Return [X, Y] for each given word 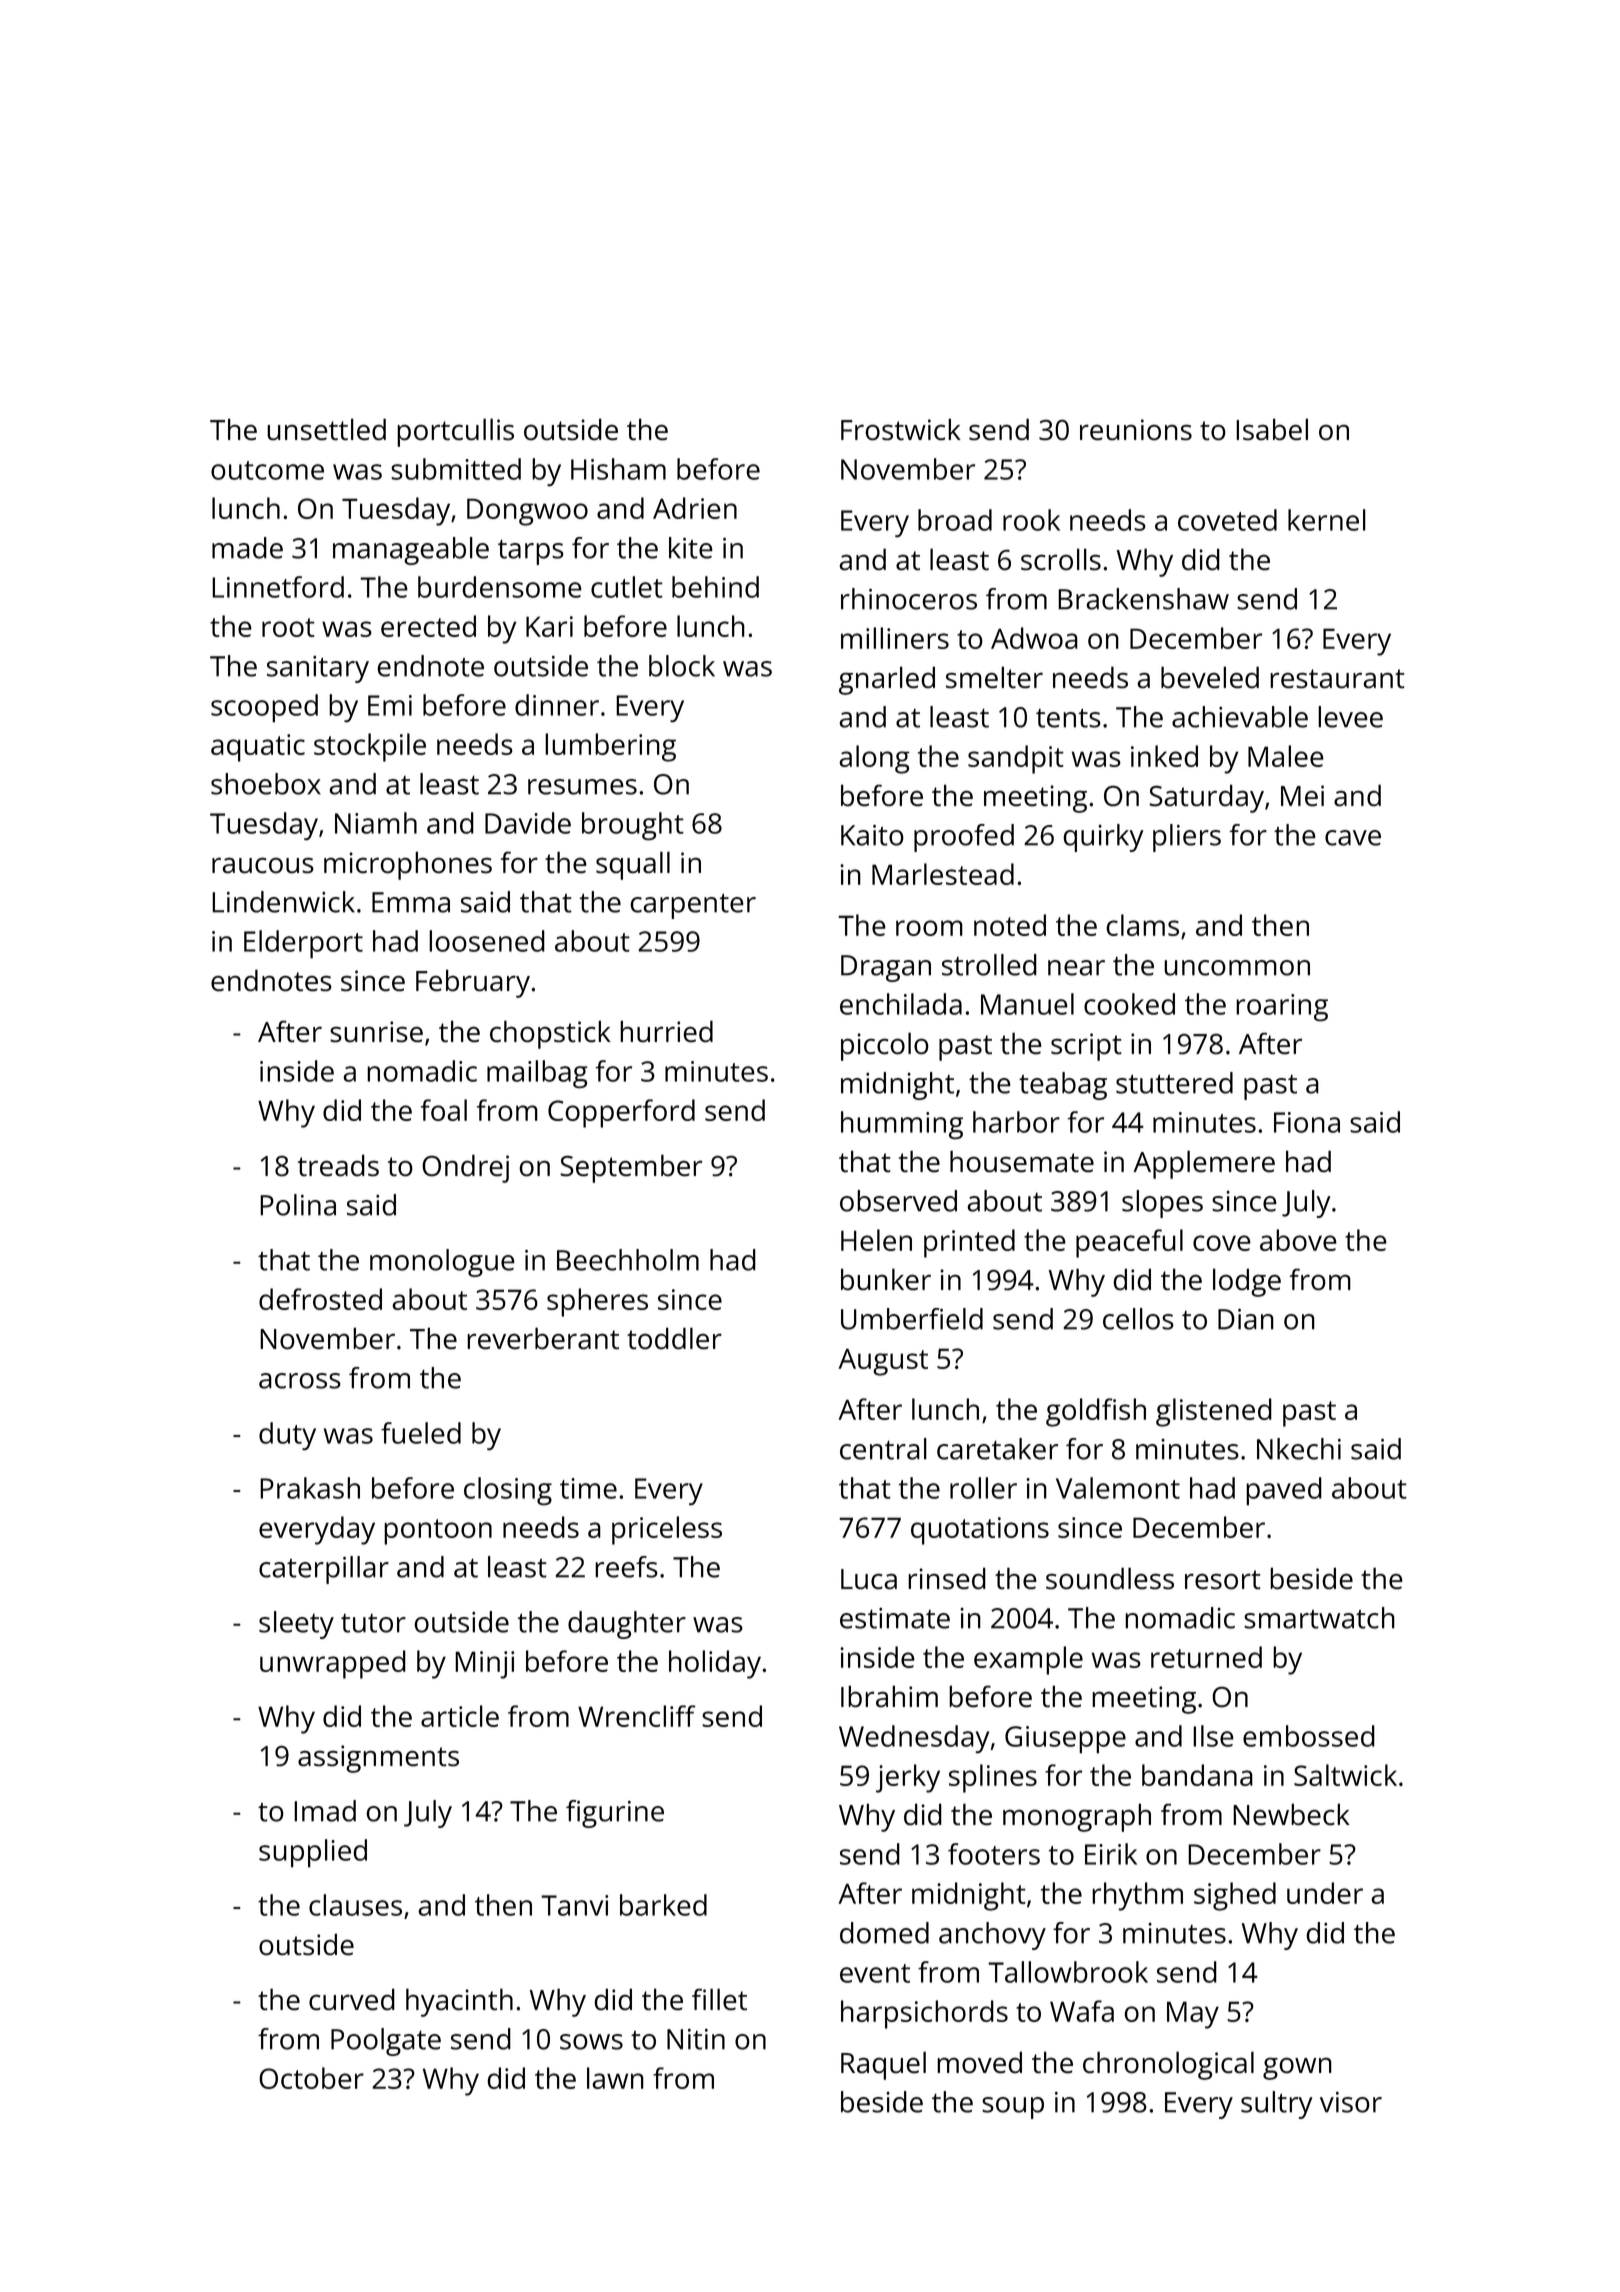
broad [955, 520]
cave [1353, 838]
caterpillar [324, 1570]
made [247, 548]
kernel [1327, 520]
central [883, 1449]
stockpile [370, 747]
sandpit [1016, 759]
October [311, 2078]
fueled [421, 1433]
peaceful [1129, 1243]
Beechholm [628, 1260]
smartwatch [1319, 1618]
